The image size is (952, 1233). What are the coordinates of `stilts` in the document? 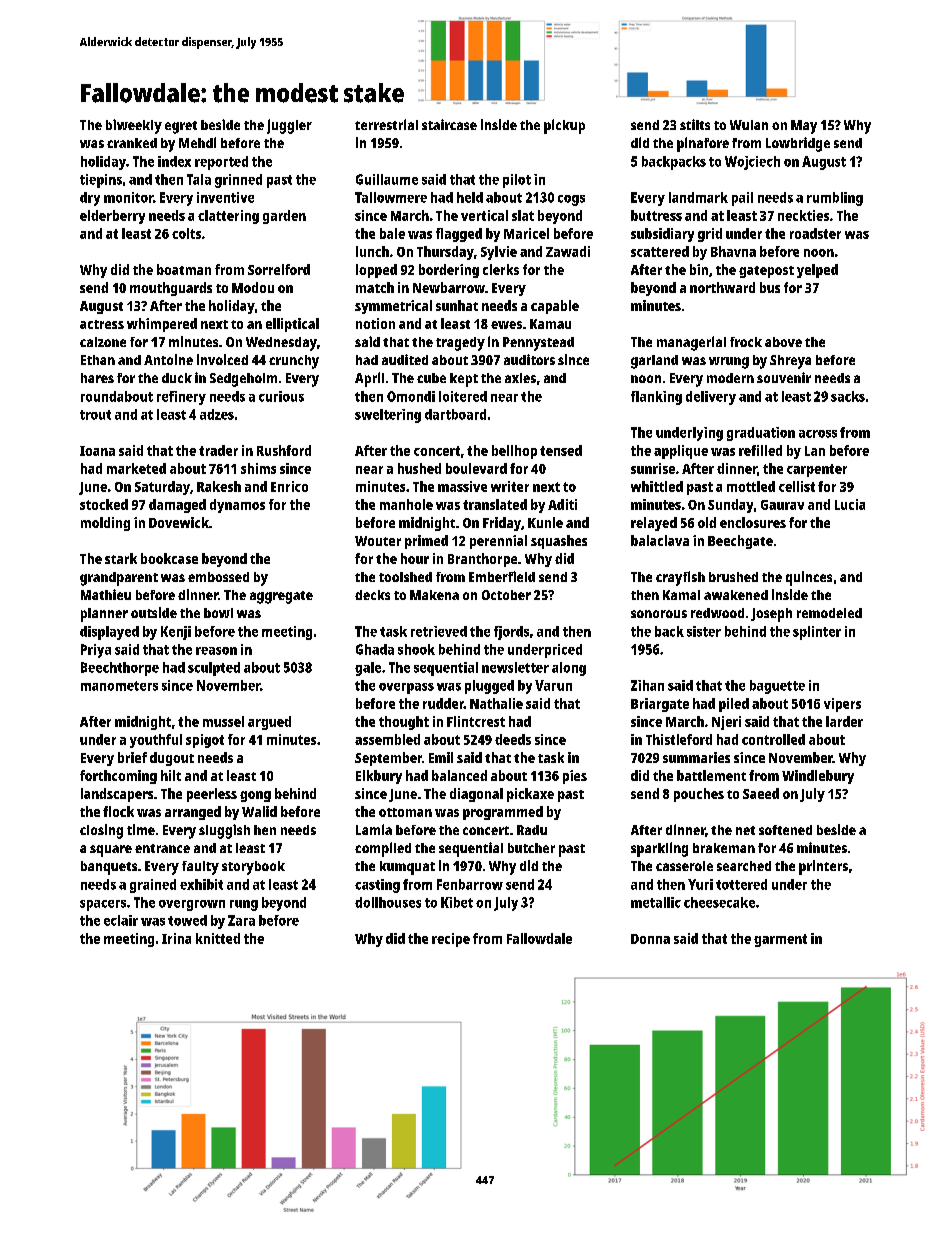 It's located at (695, 124).
